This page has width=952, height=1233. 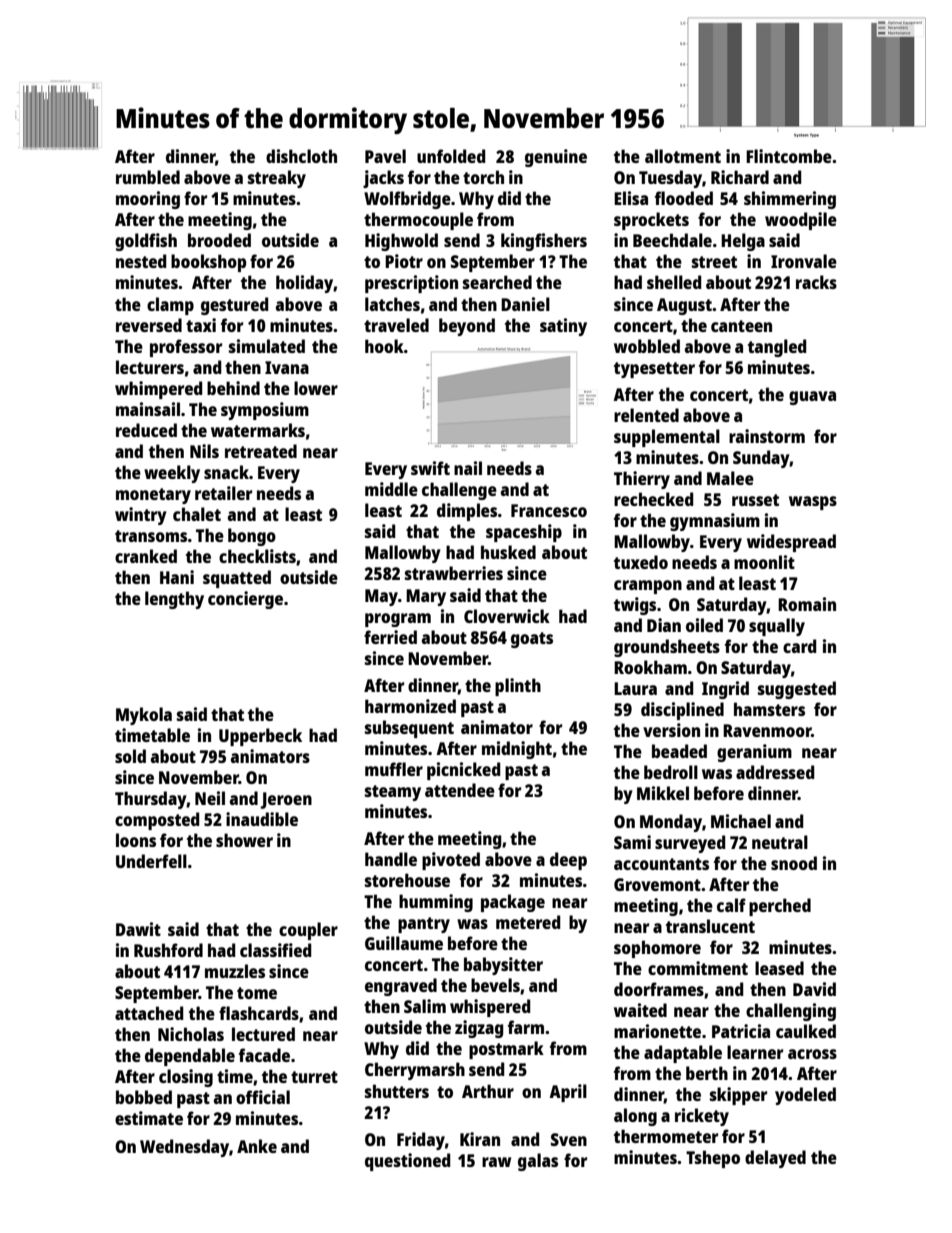 I want to click on galas, so click(x=538, y=1162).
